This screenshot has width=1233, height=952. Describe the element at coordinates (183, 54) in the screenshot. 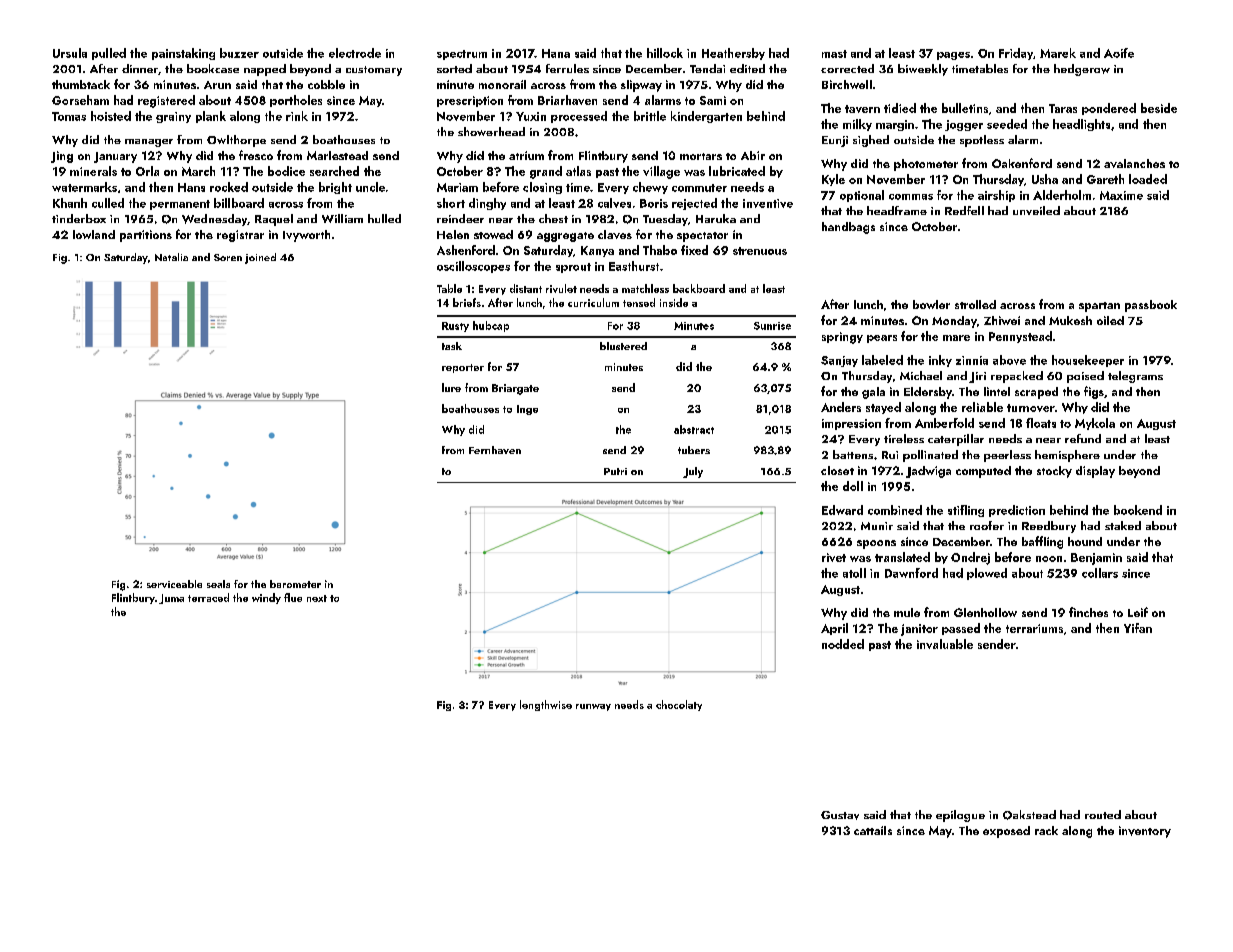

I see `painstaking` at that location.
